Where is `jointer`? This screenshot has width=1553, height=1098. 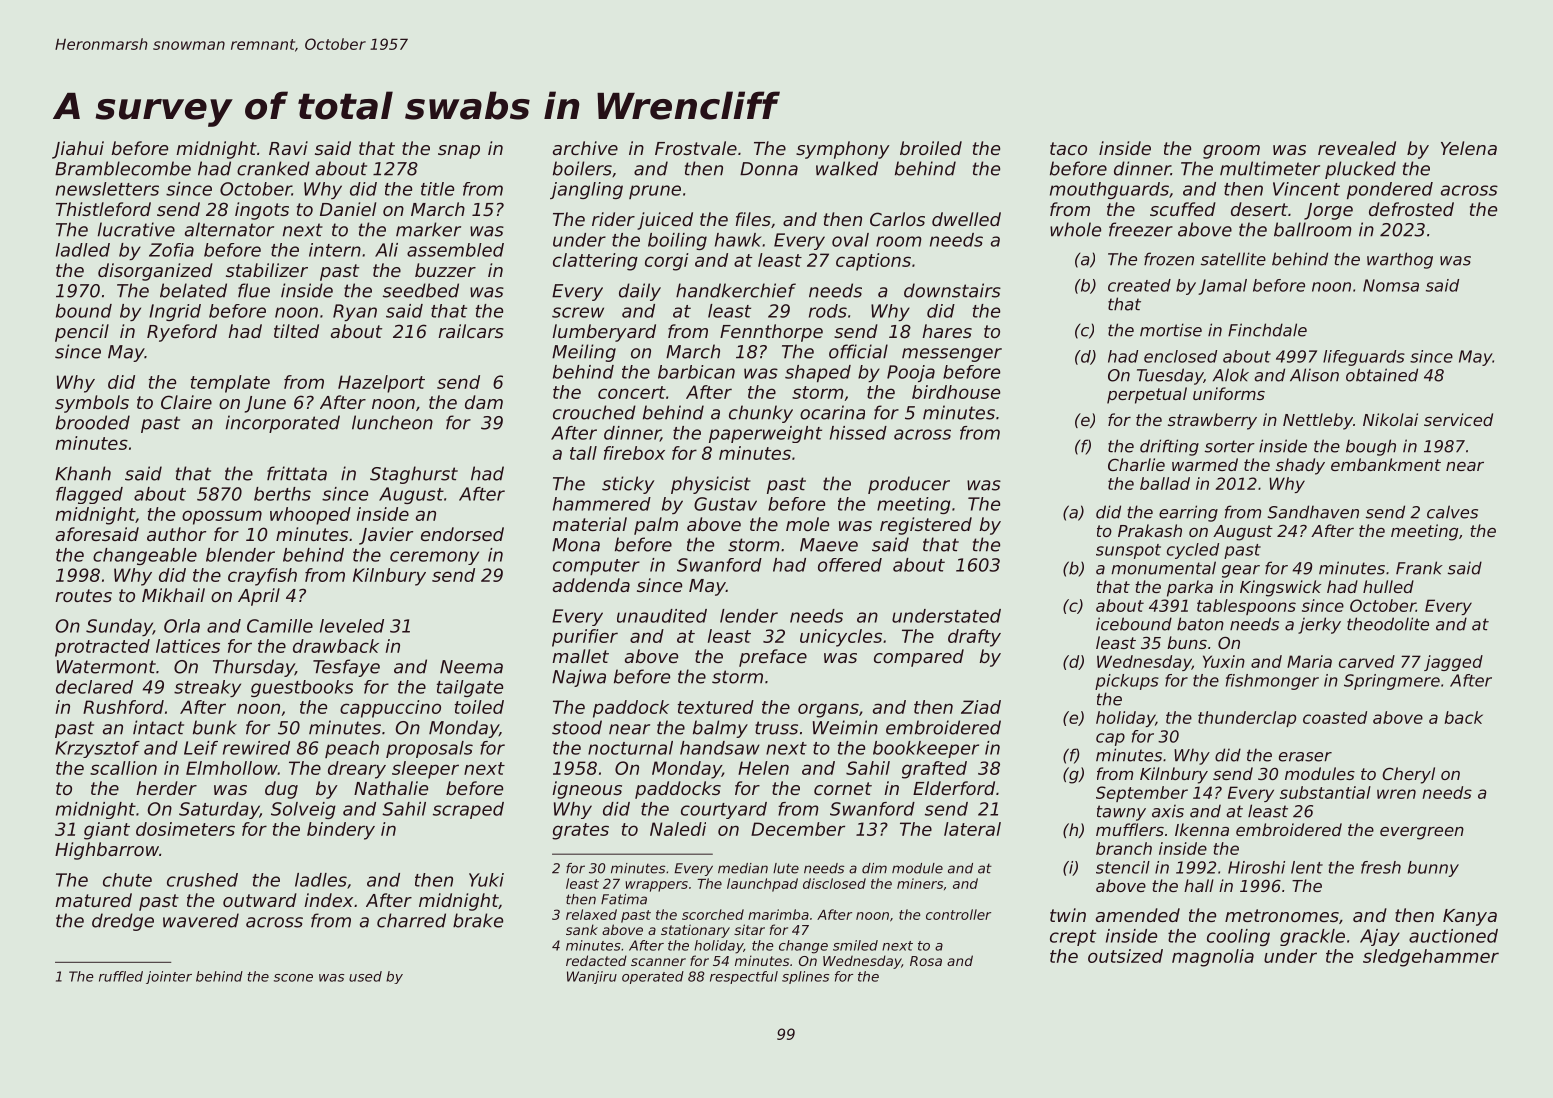 jointer is located at coordinates (169, 977).
